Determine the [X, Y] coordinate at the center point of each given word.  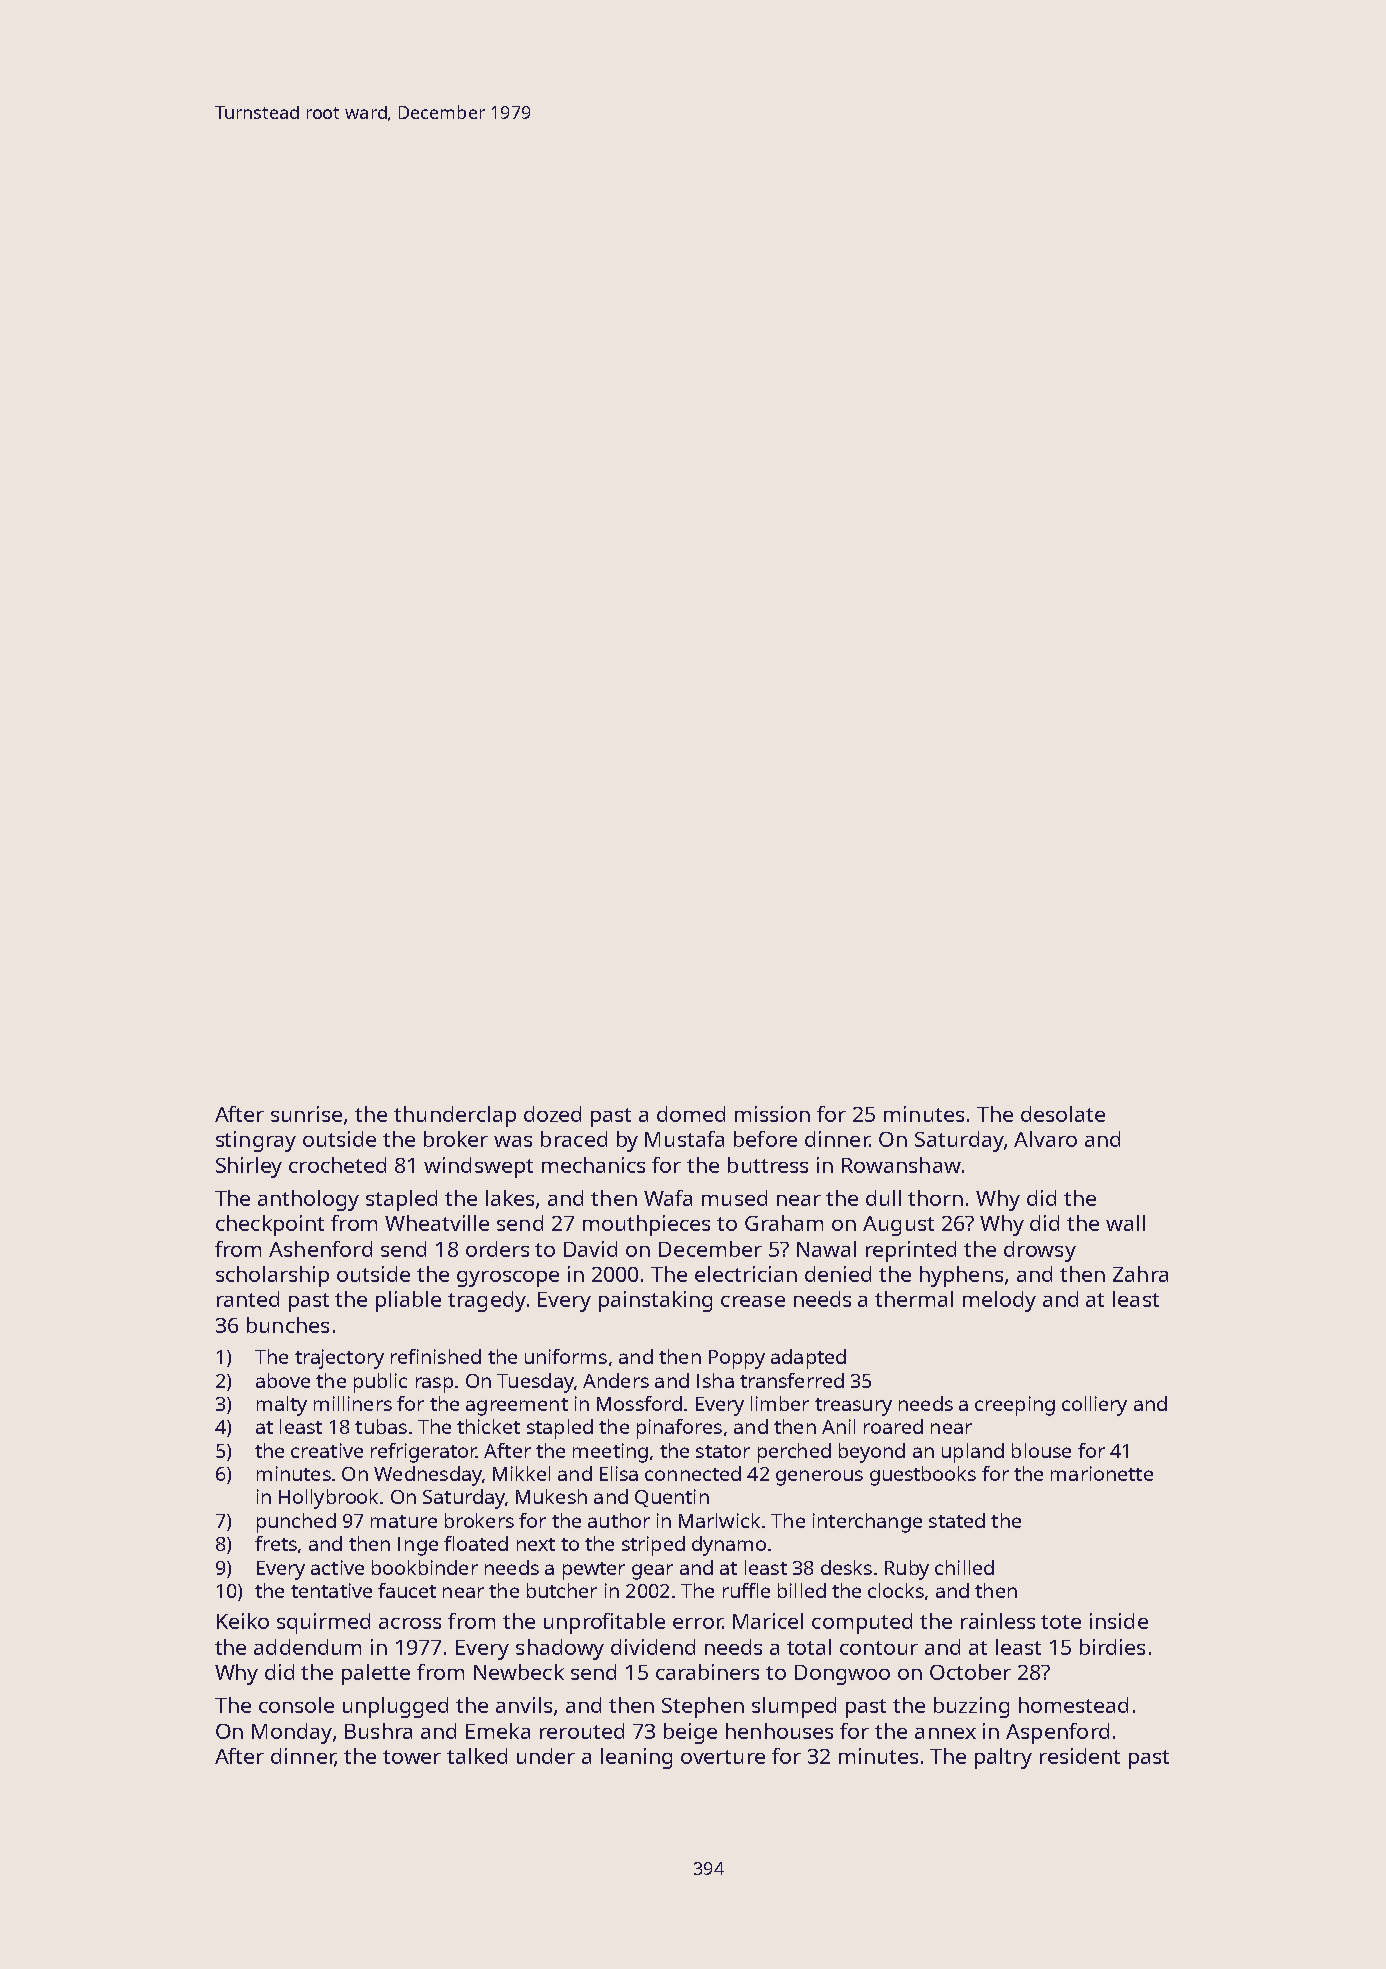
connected [693, 1473]
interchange [867, 1523]
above [283, 1380]
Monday [292, 1733]
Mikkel [521, 1473]
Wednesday [428, 1476]
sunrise [306, 1114]
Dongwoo [842, 1675]
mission [772, 1114]
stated [957, 1520]
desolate [1063, 1114]
